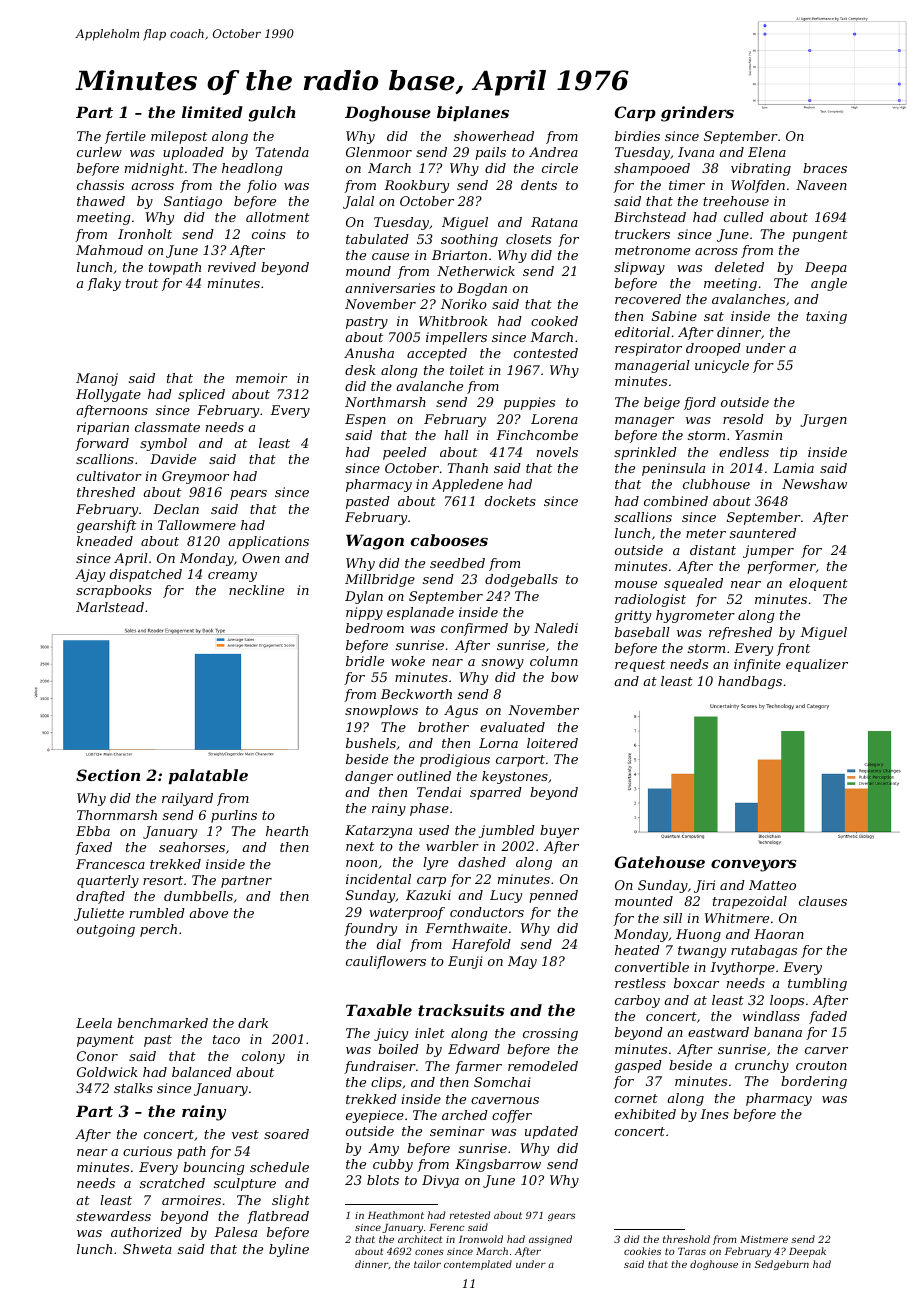  What do you see at coordinates (697, 114) in the screenshot?
I see `grinders` at bounding box center [697, 114].
